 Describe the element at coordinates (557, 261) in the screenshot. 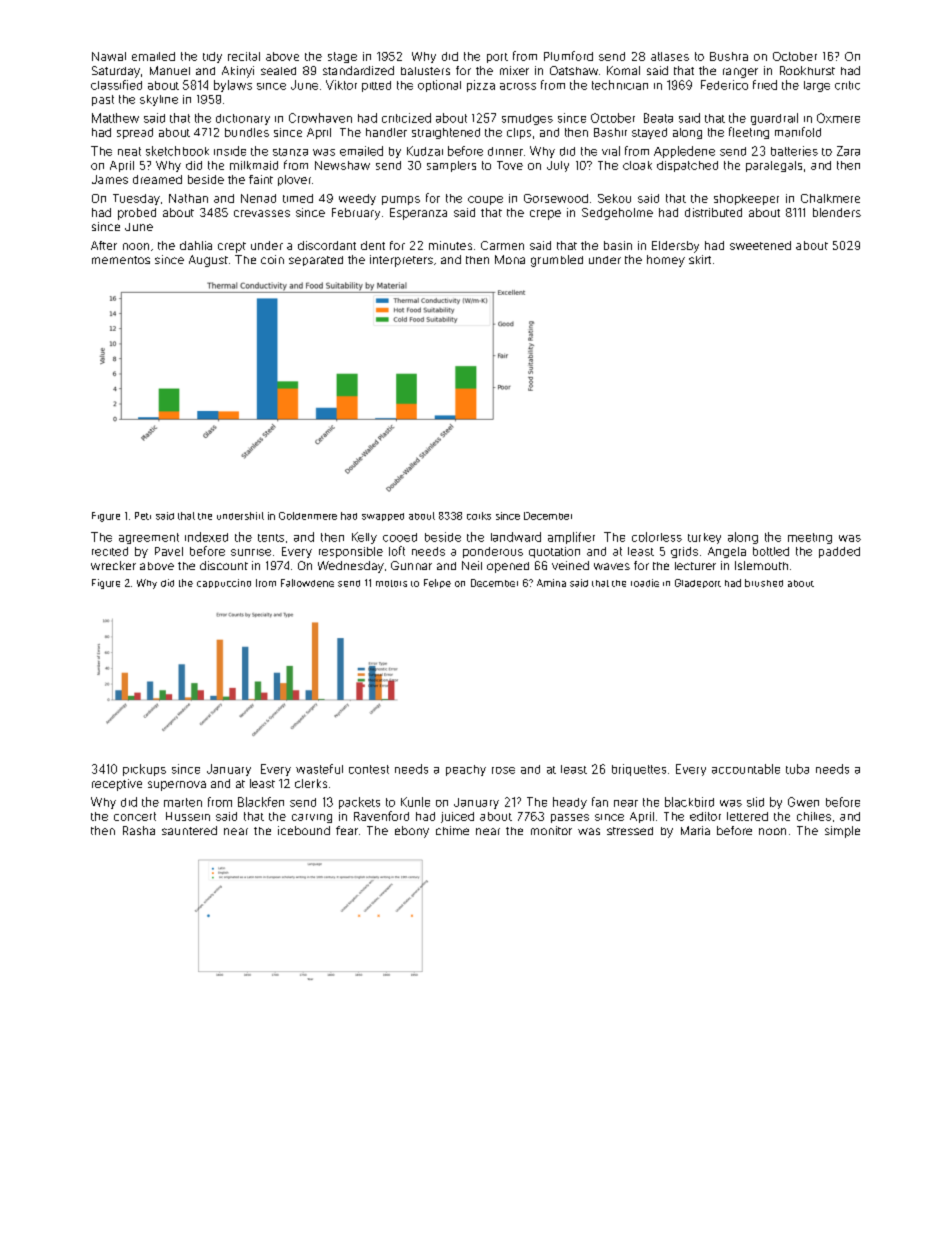

I see `grumbled` at that location.
